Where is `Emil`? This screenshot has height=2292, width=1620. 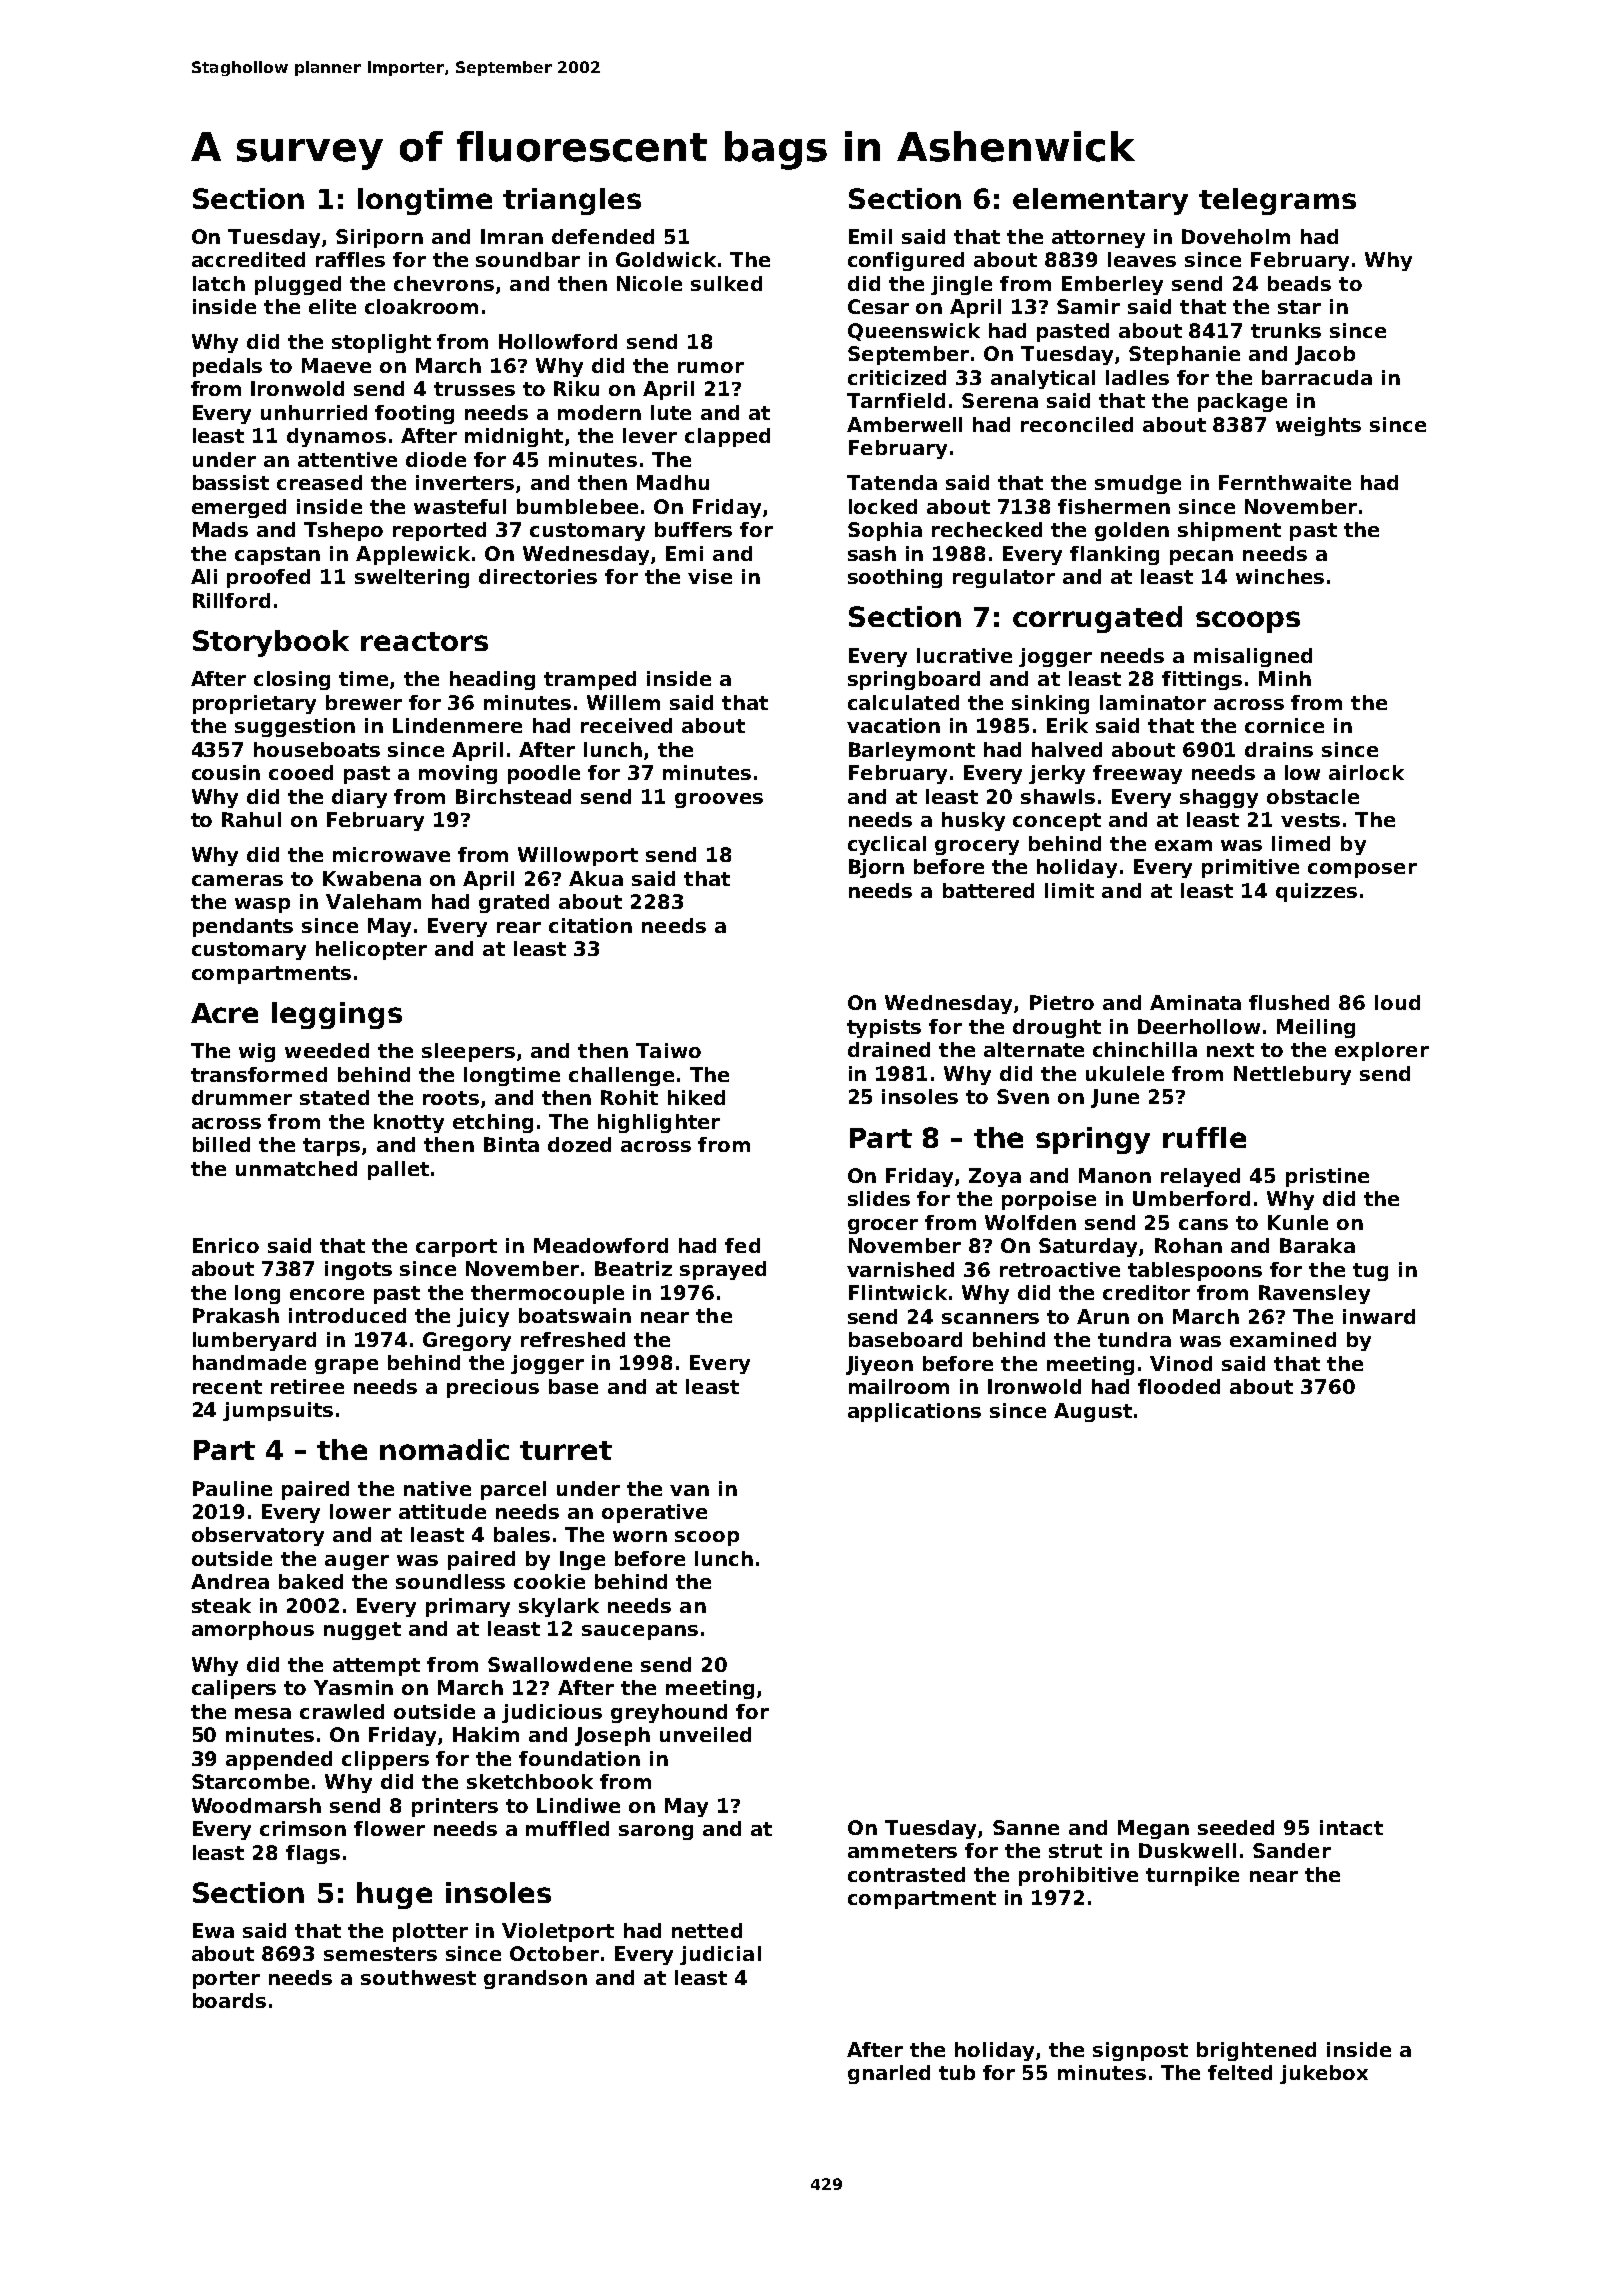
Emil is located at coordinates (870, 236).
